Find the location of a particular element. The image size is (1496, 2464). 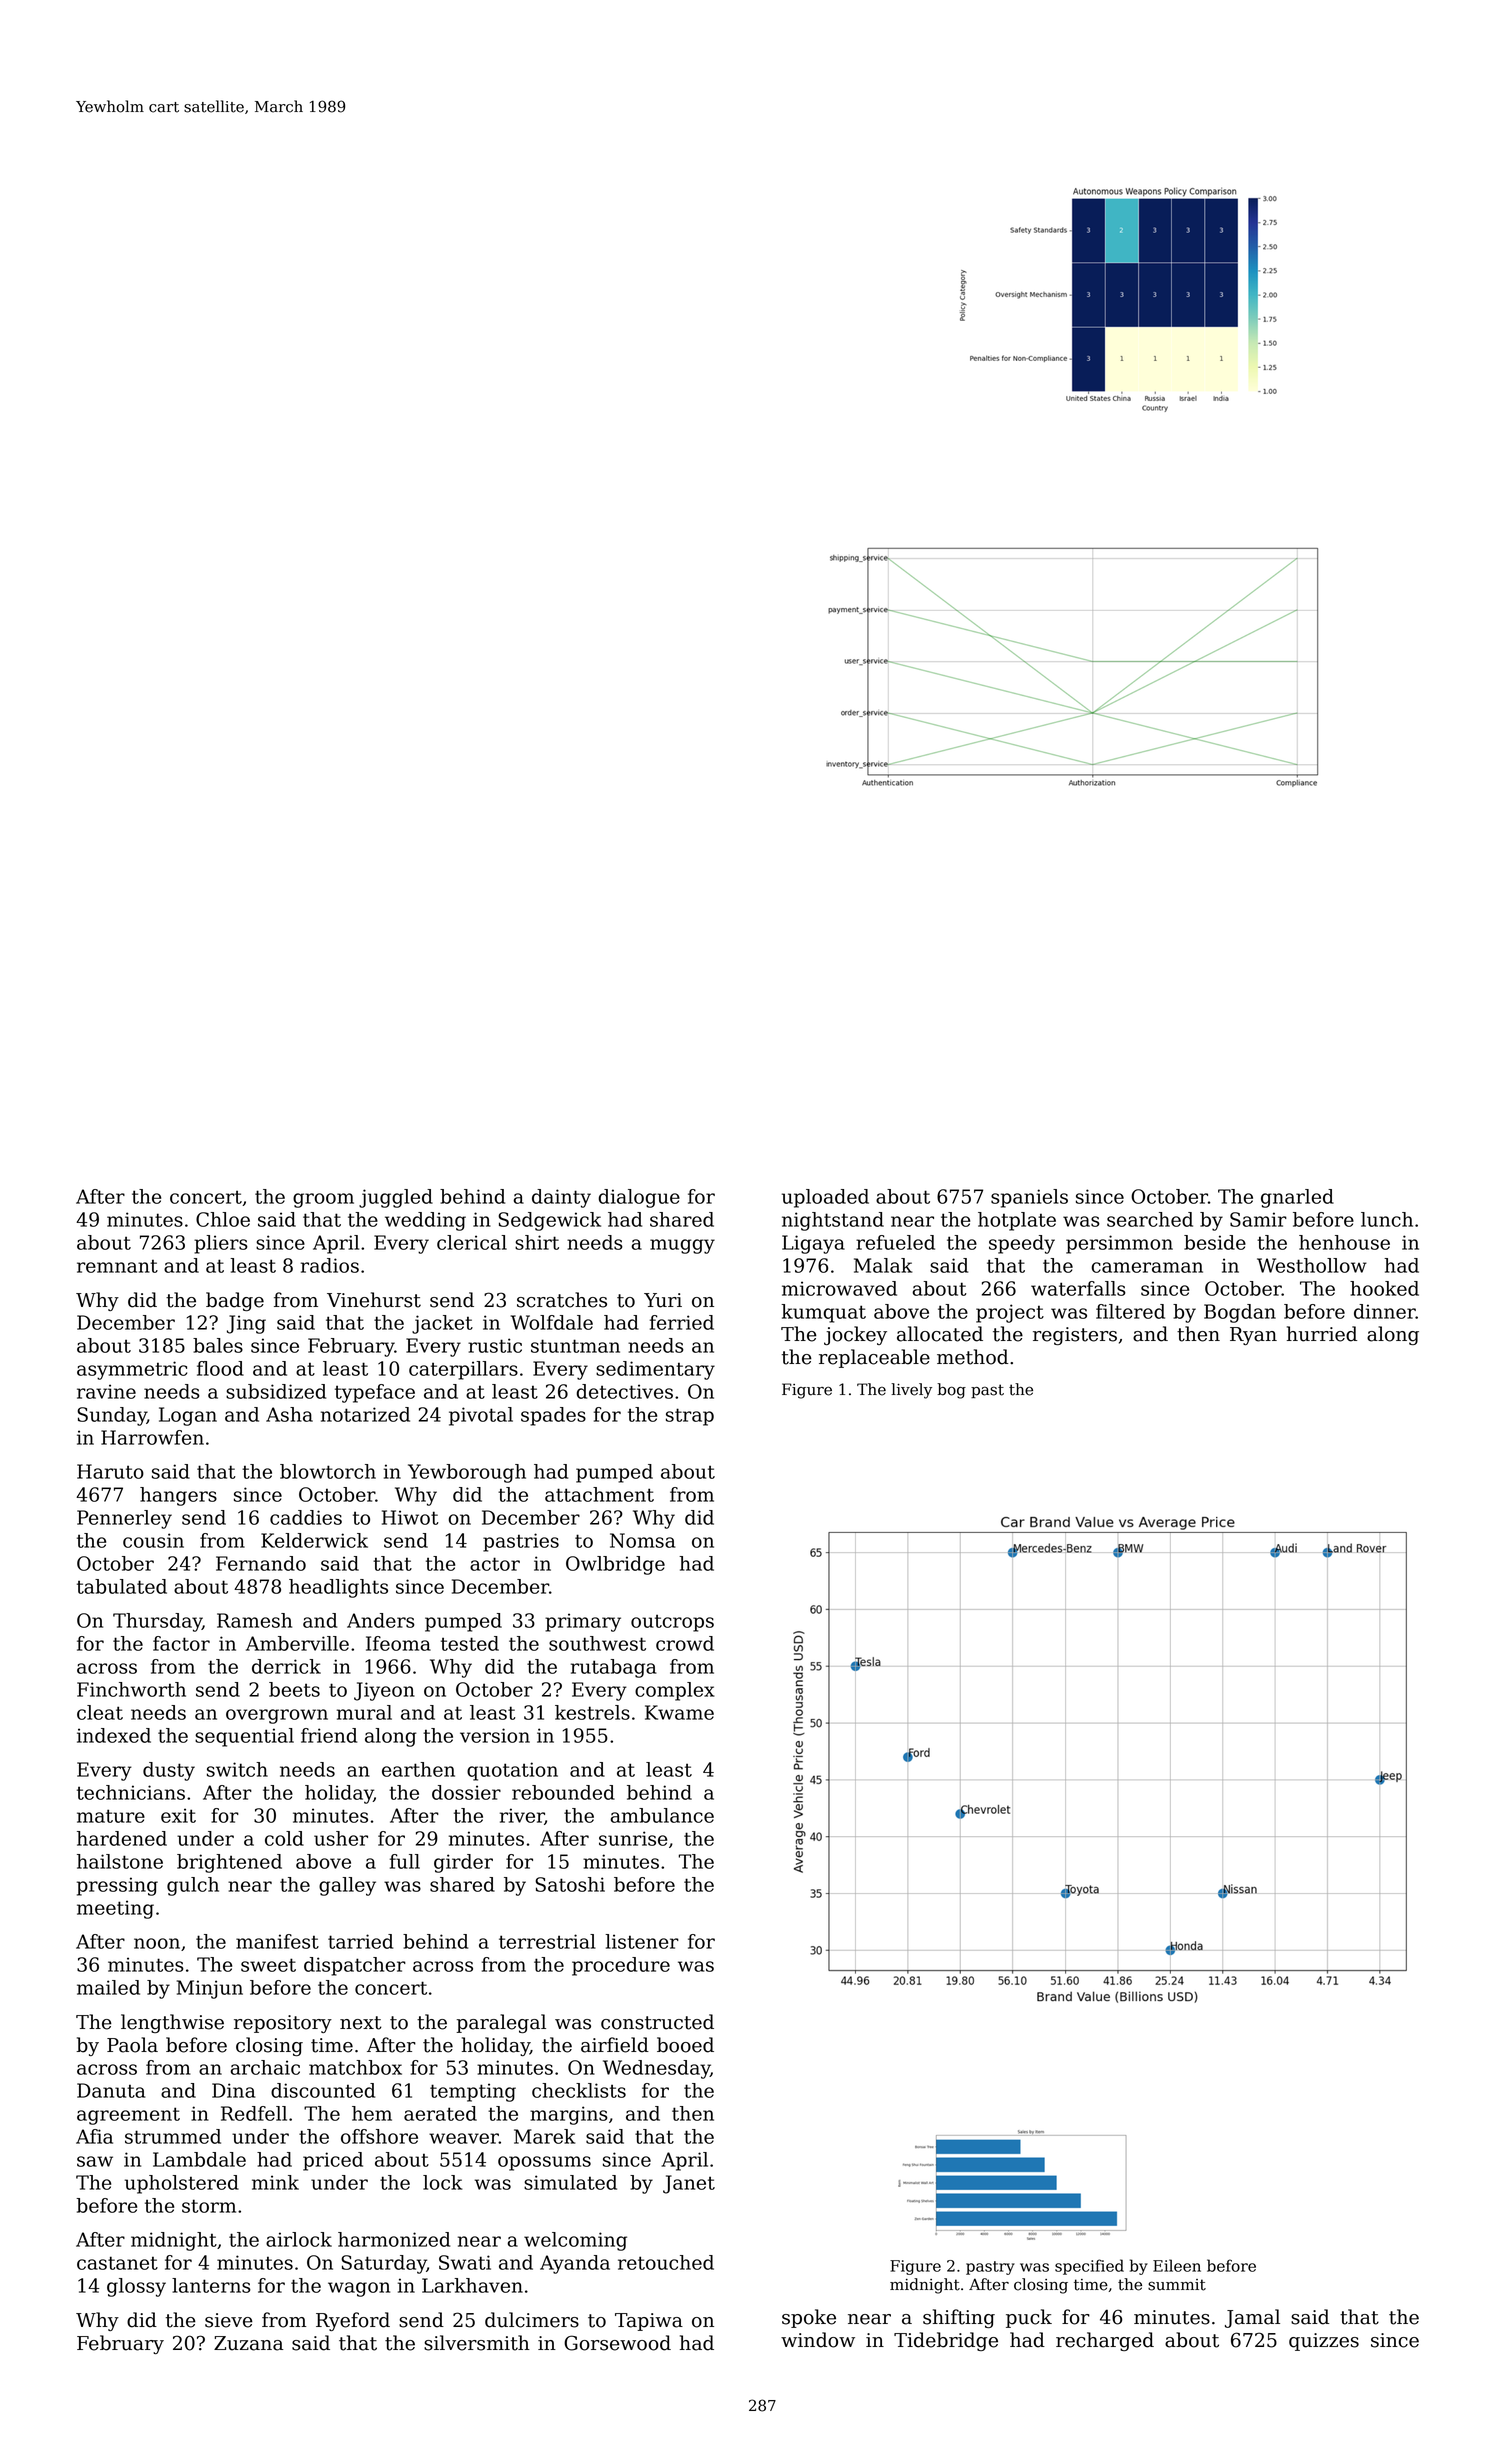

crowd is located at coordinates (685, 1643).
